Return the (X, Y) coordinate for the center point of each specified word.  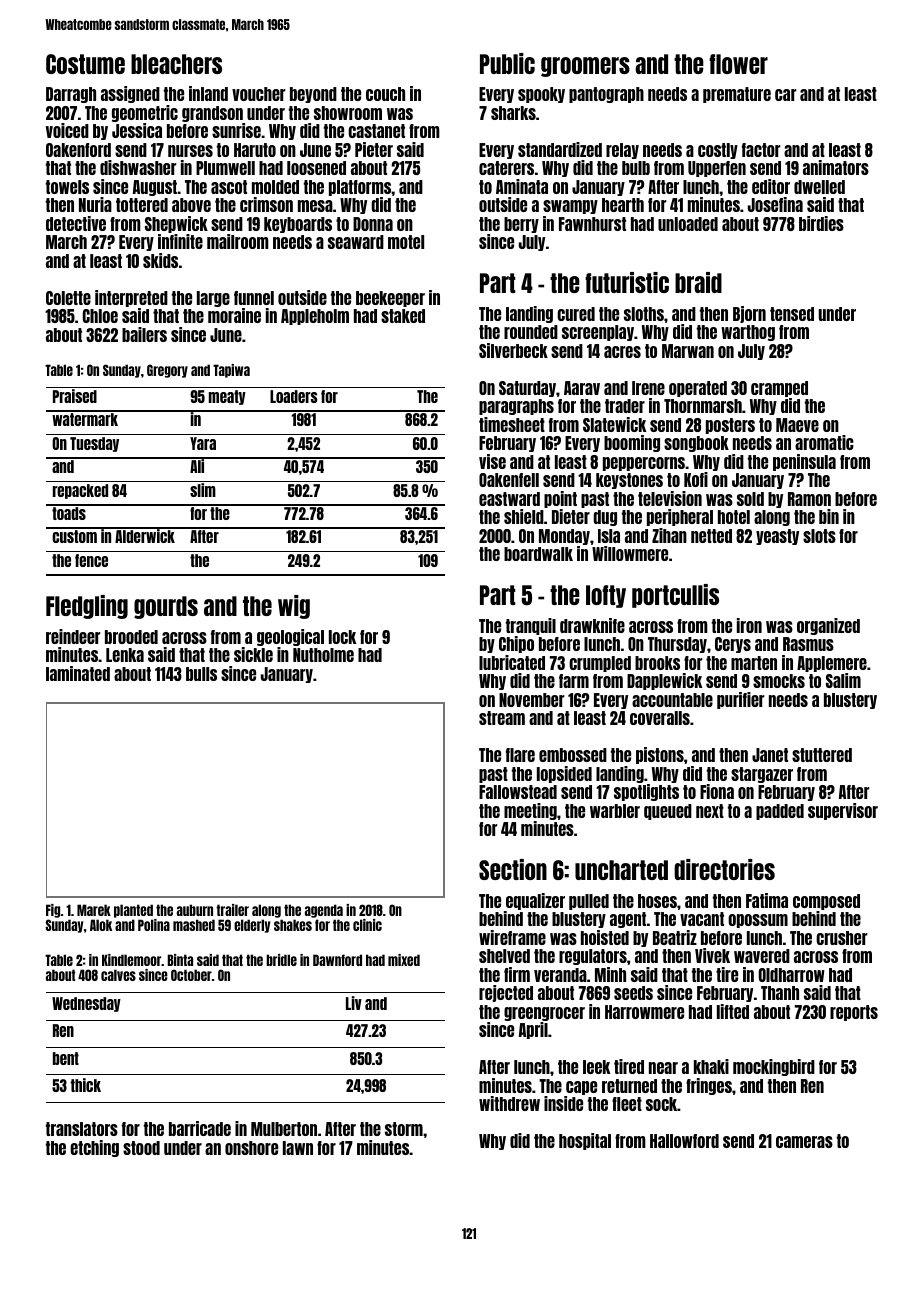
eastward (509, 499)
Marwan (688, 351)
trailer (232, 910)
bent (66, 1058)
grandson (212, 114)
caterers (506, 168)
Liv (354, 1003)
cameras (804, 1142)
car (785, 95)
